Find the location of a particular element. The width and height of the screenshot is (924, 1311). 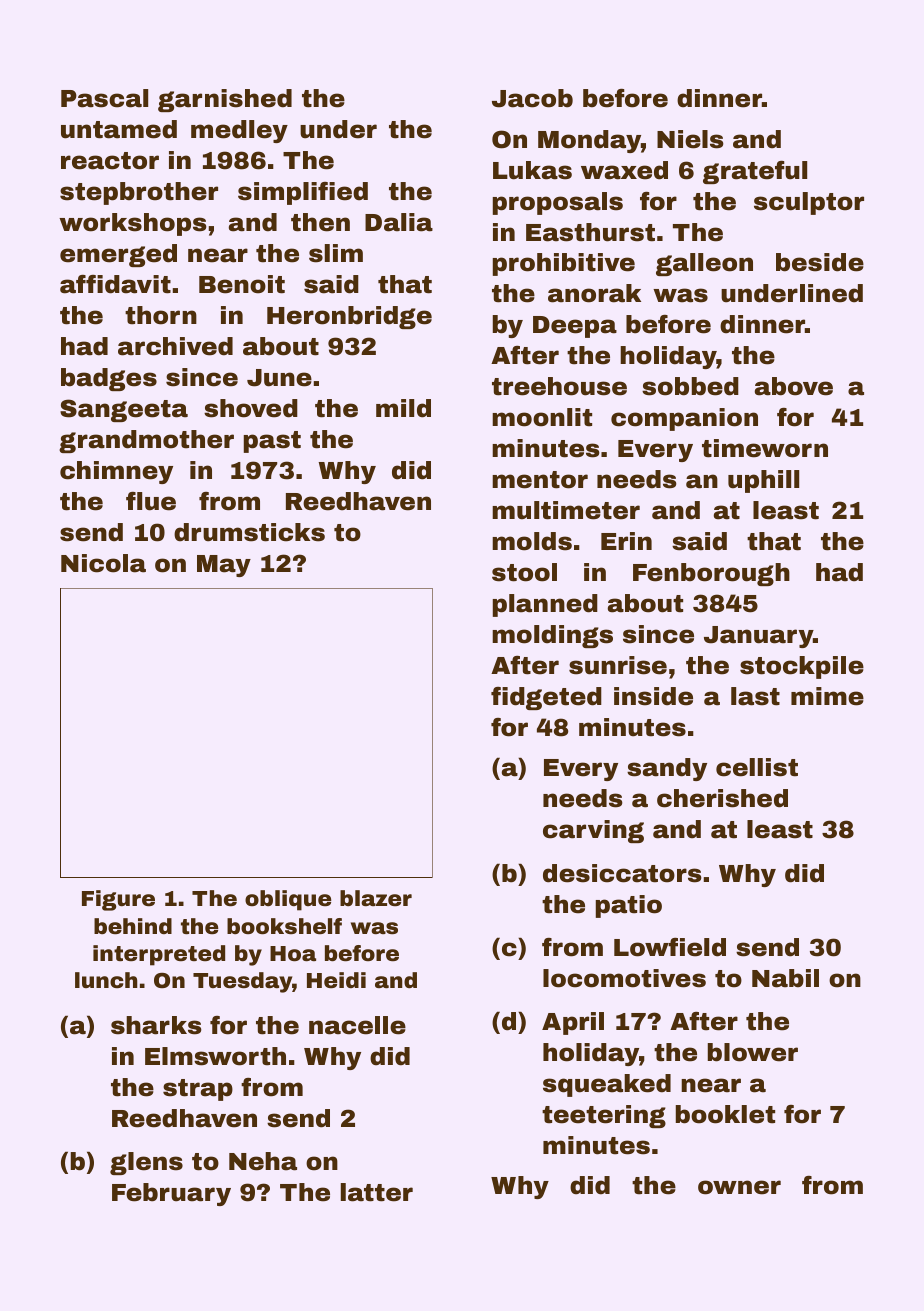

May is located at coordinates (224, 566).
